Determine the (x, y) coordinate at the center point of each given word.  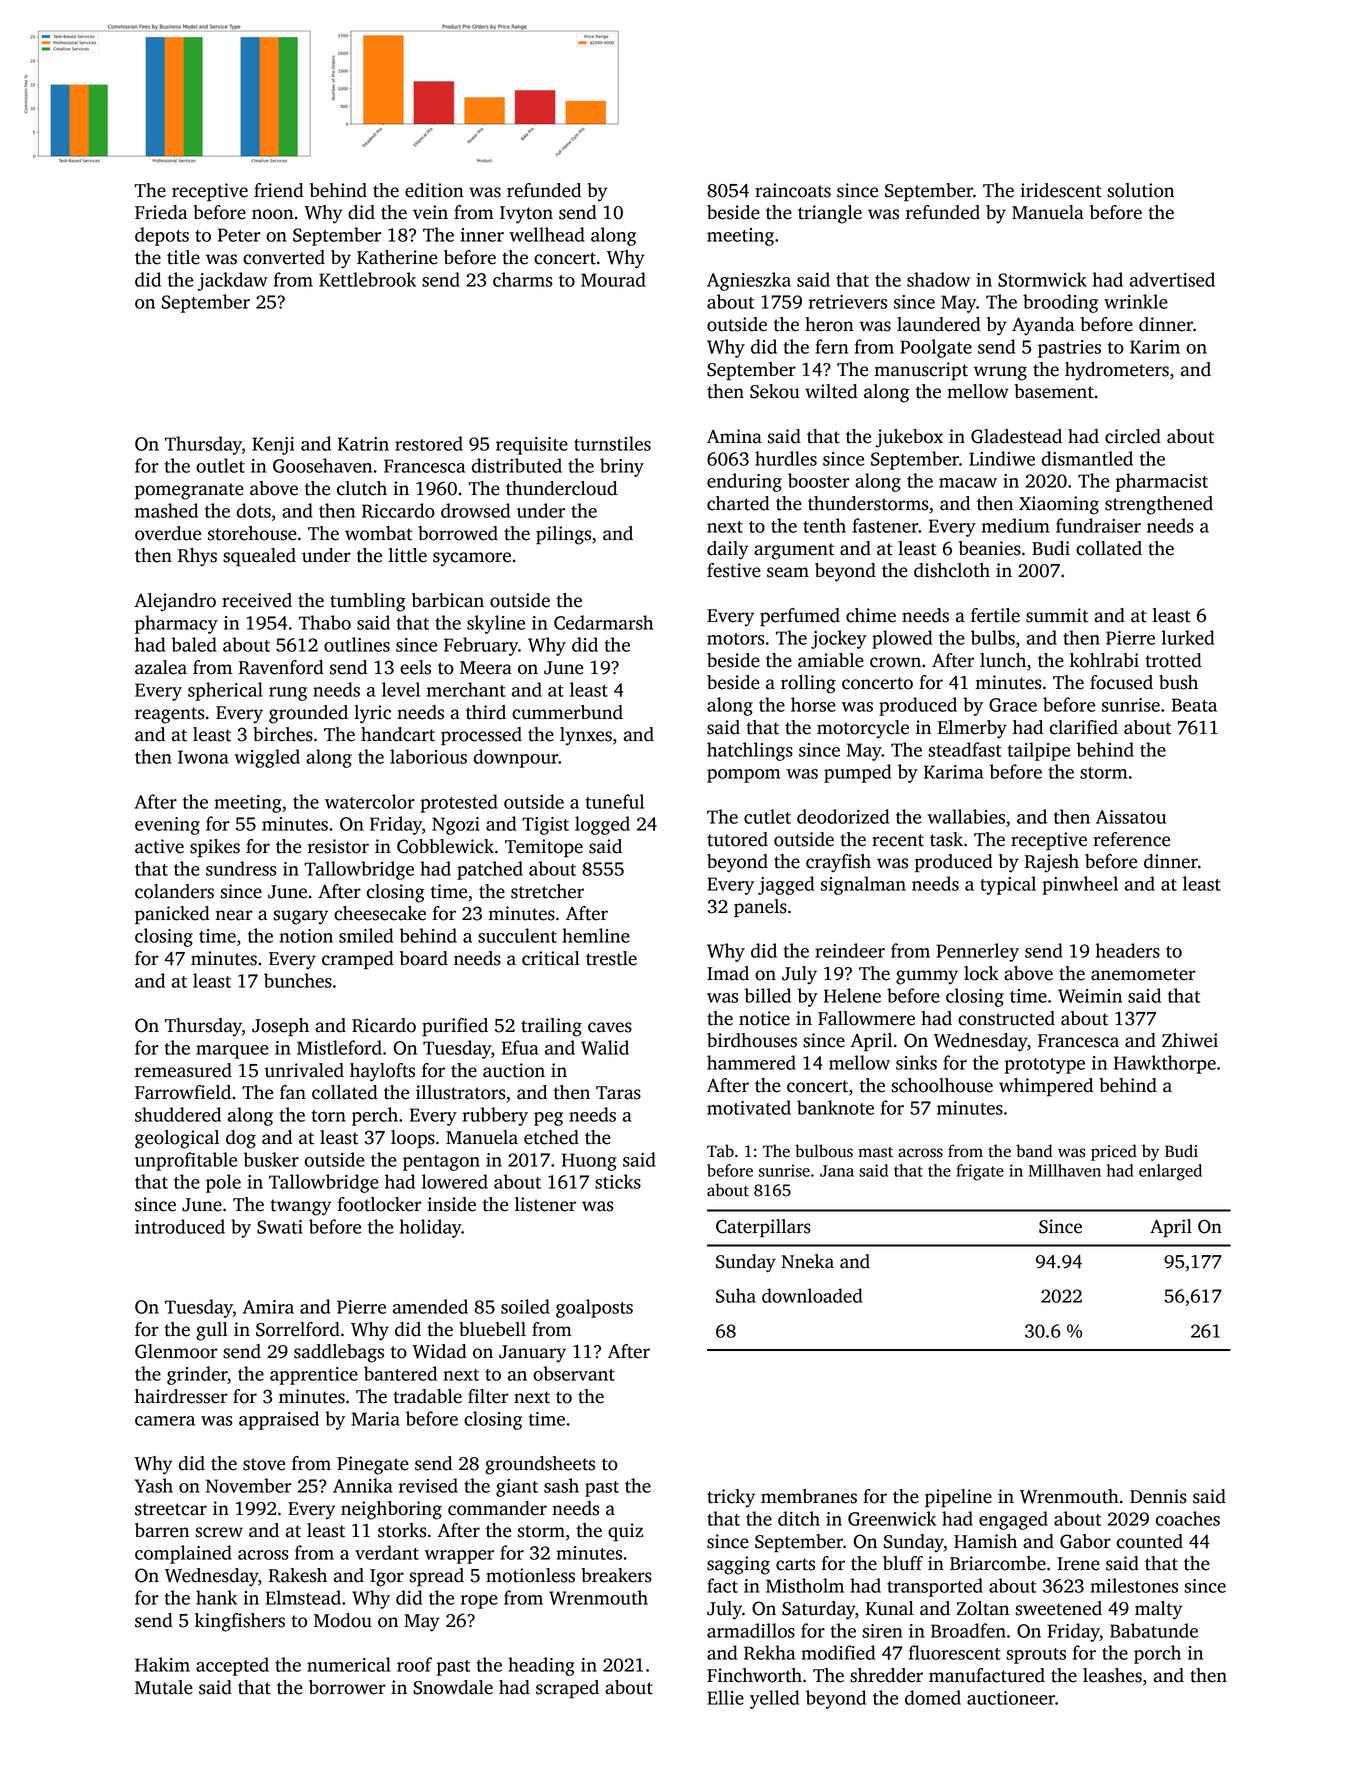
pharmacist (1162, 482)
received (257, 600)
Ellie (725, 1697)
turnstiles (612, 443)
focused (1121, 682)
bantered (400, 1373)
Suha (736, 1295)
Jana (837, 1171)
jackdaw (233, 281)
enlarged (1170, 1172)
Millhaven (1065, 1170)
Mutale (164, 1687)
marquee (232, 1052)
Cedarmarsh (603, 622)
